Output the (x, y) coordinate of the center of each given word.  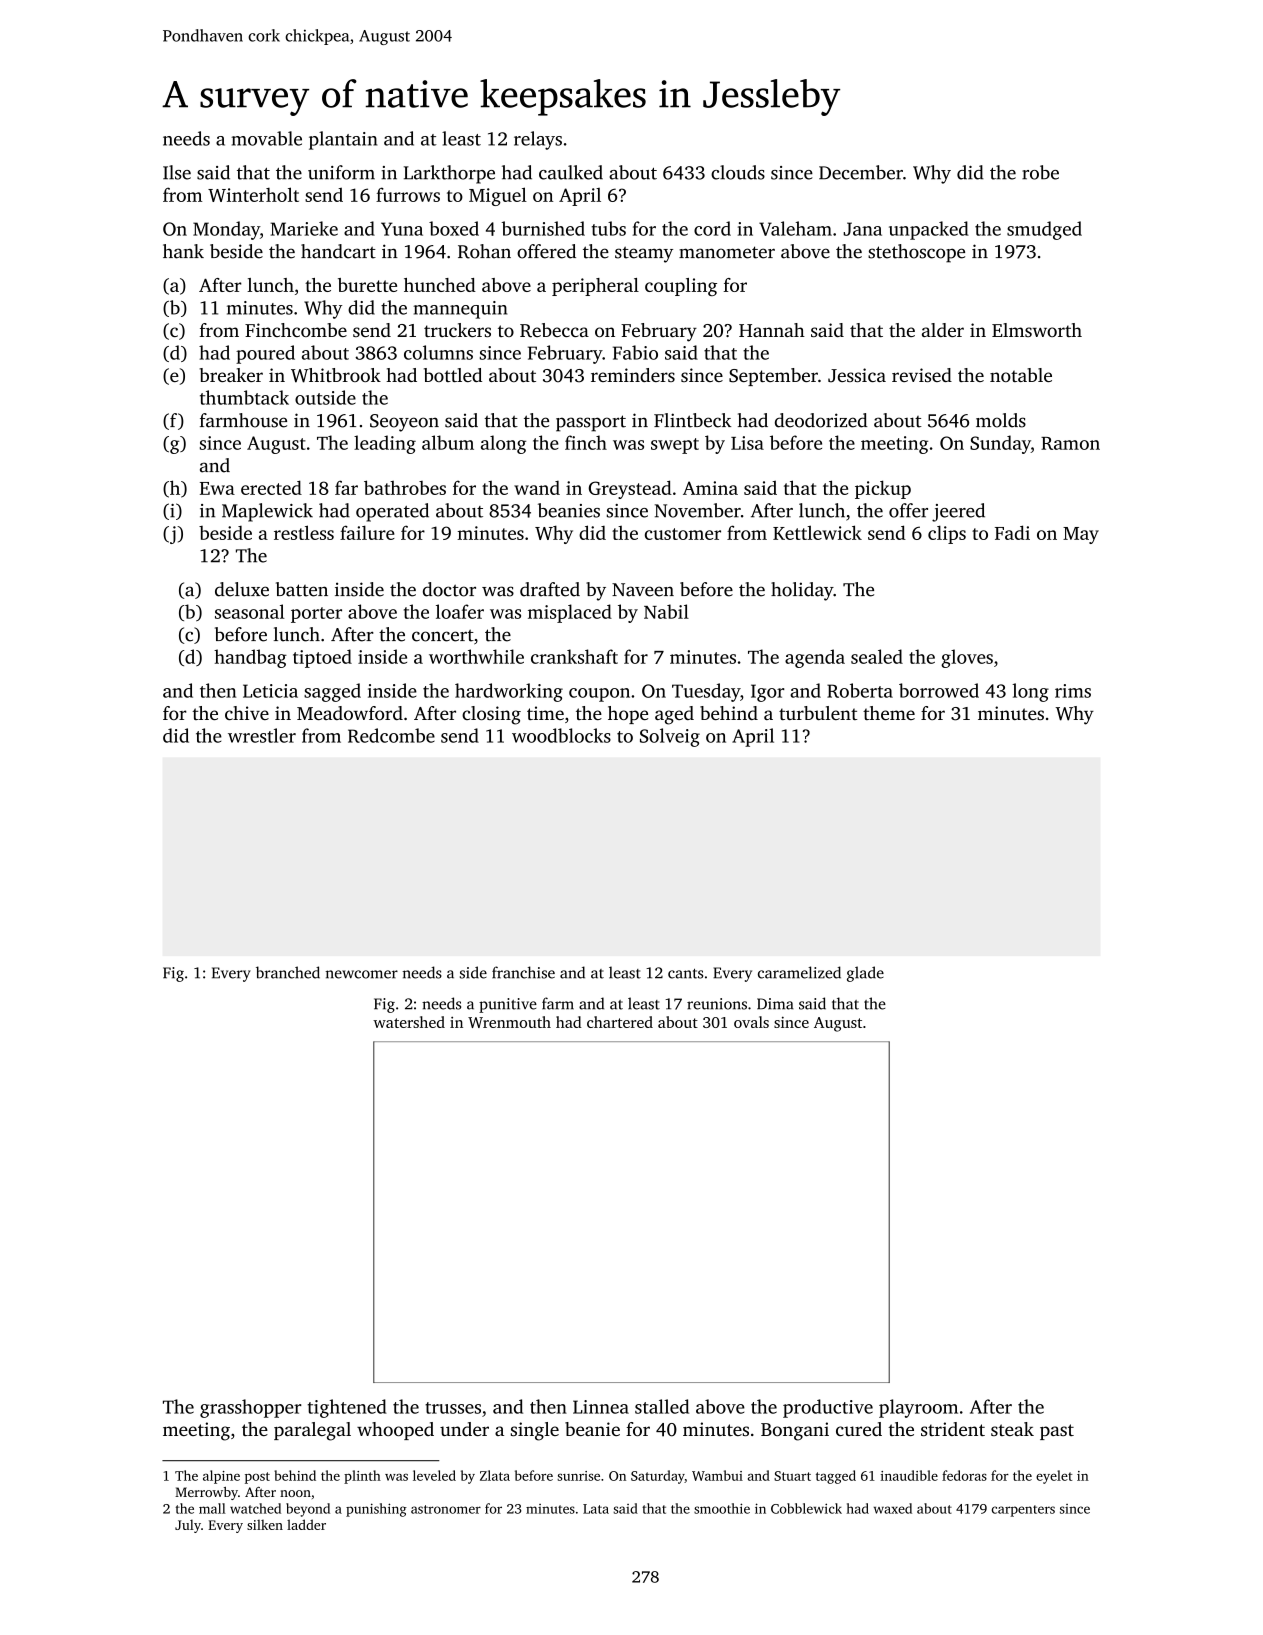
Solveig (670, 737)
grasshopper (251, 1408)
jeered (958, 512)
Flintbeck (692, 420)
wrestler (262, 735)
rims (1073, 691)
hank (183, 251)
